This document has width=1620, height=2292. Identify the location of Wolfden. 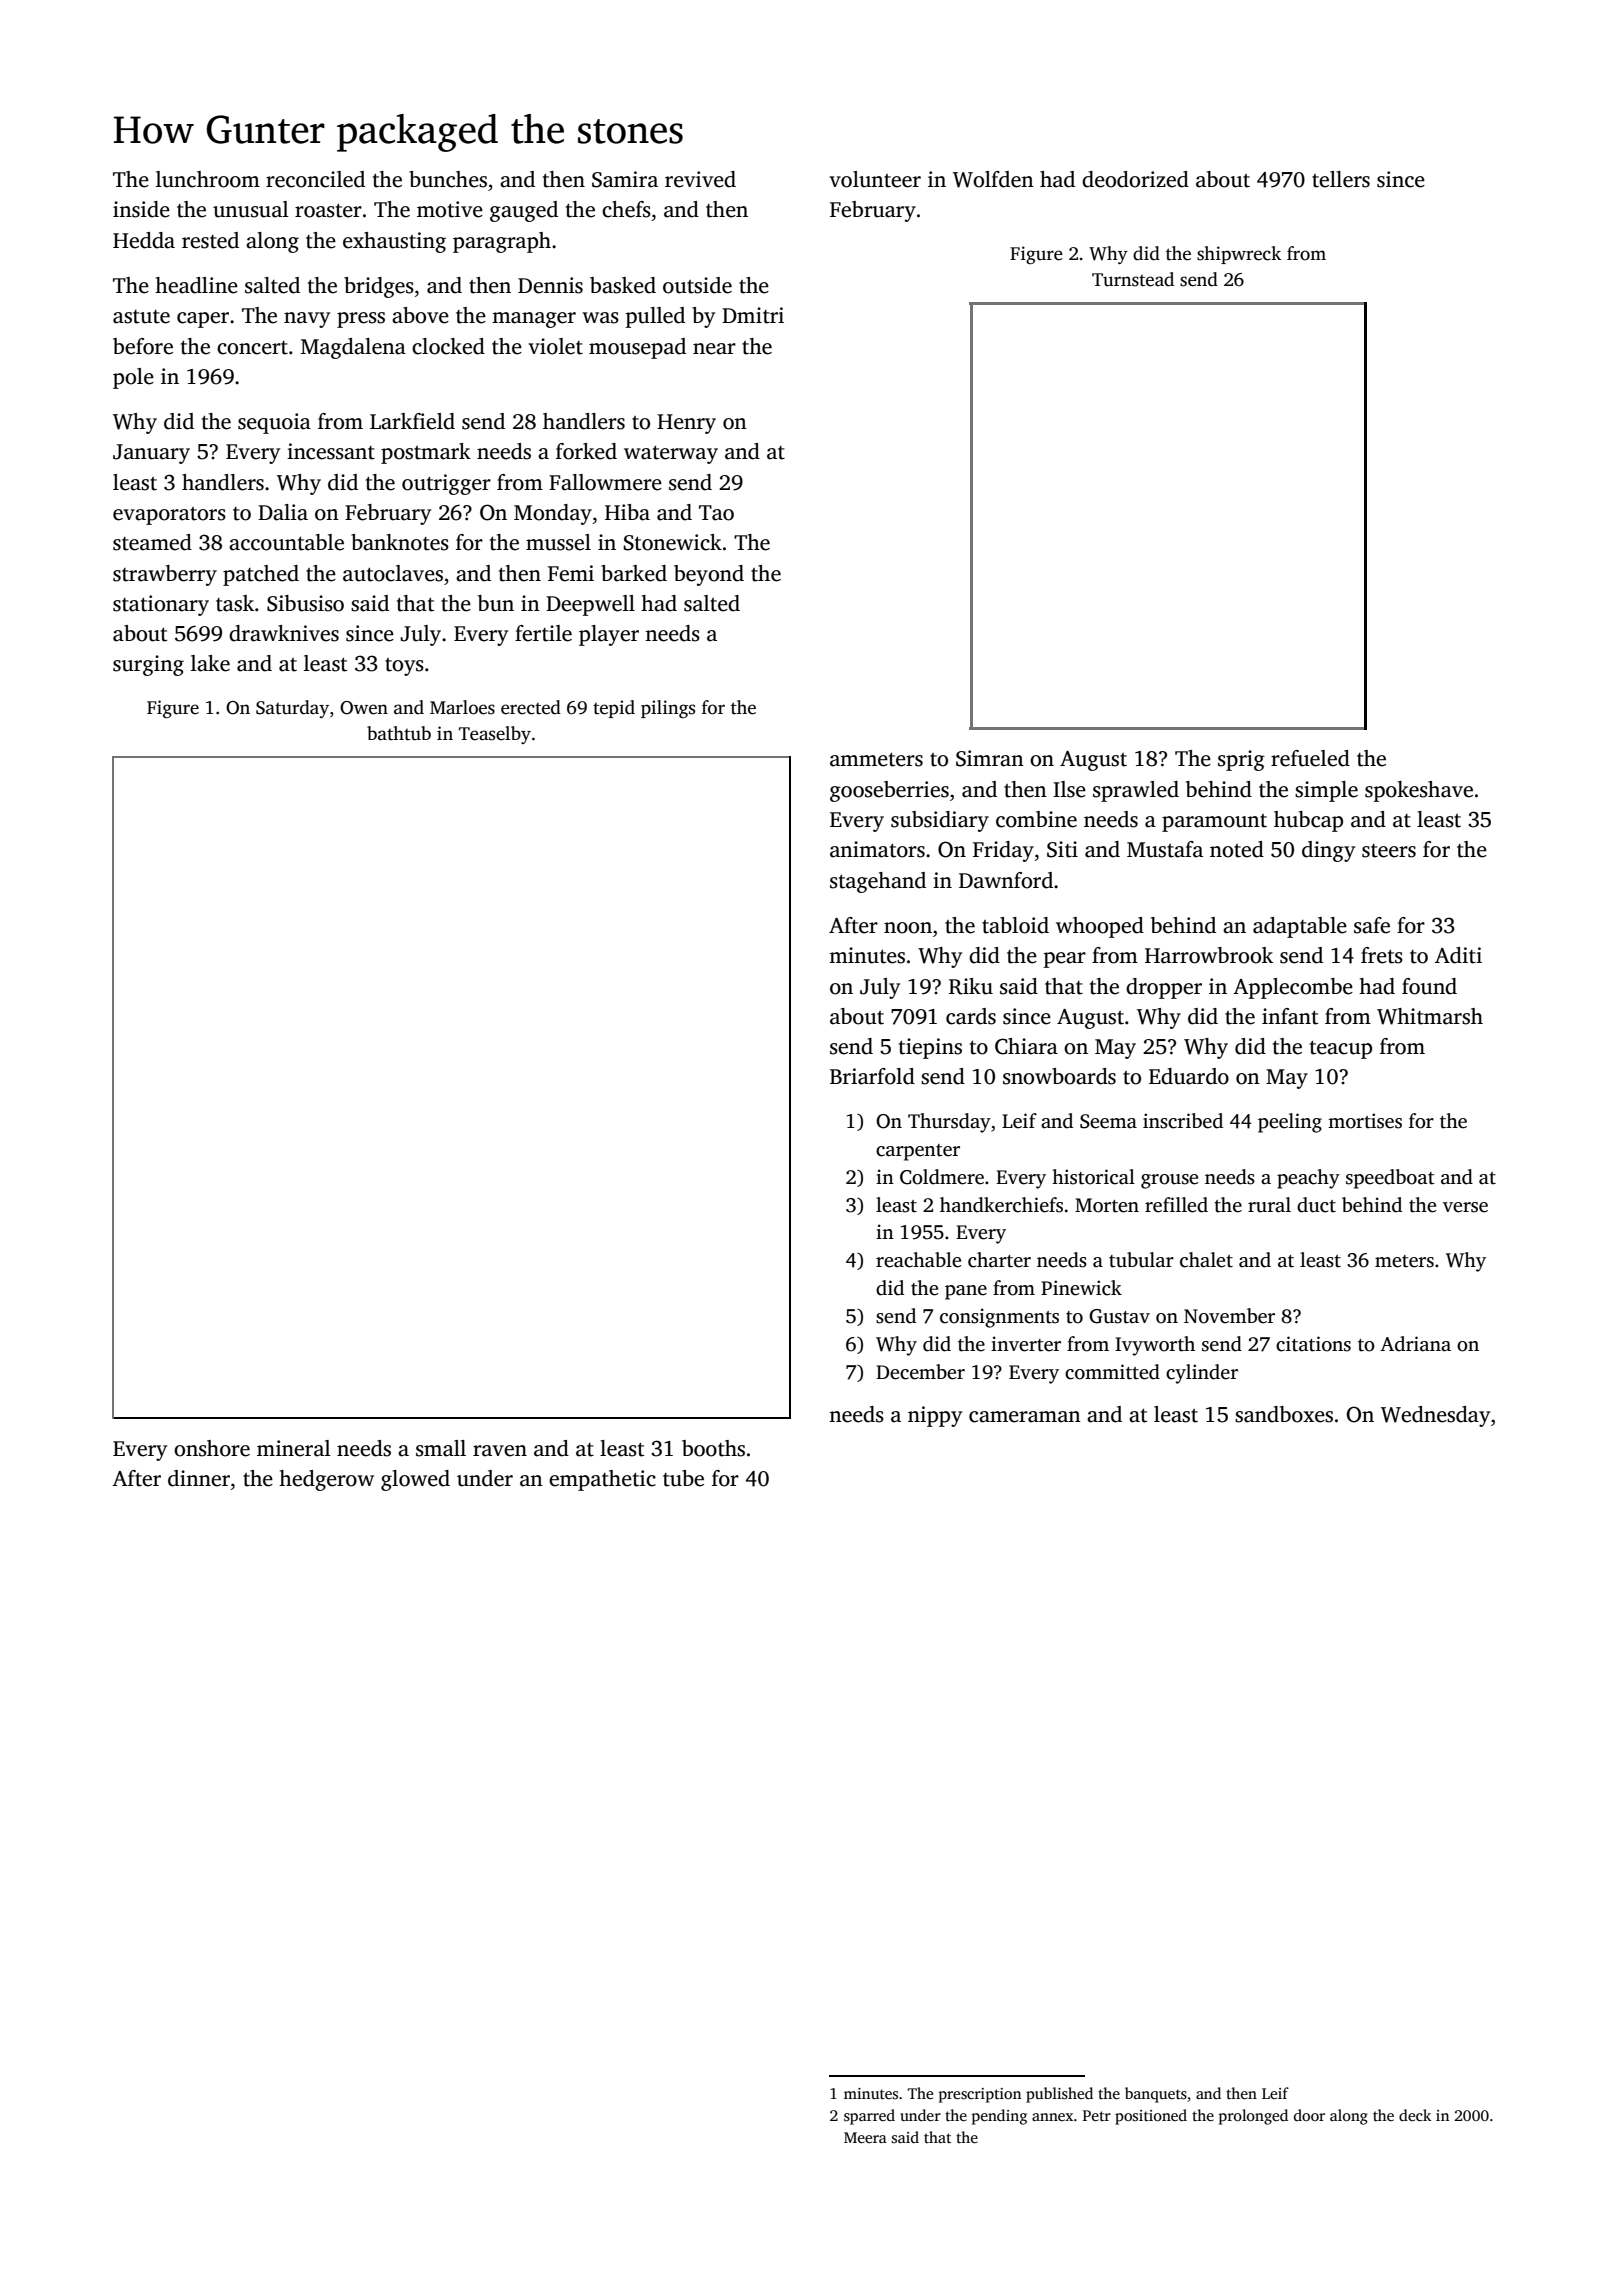
(993, 179).
